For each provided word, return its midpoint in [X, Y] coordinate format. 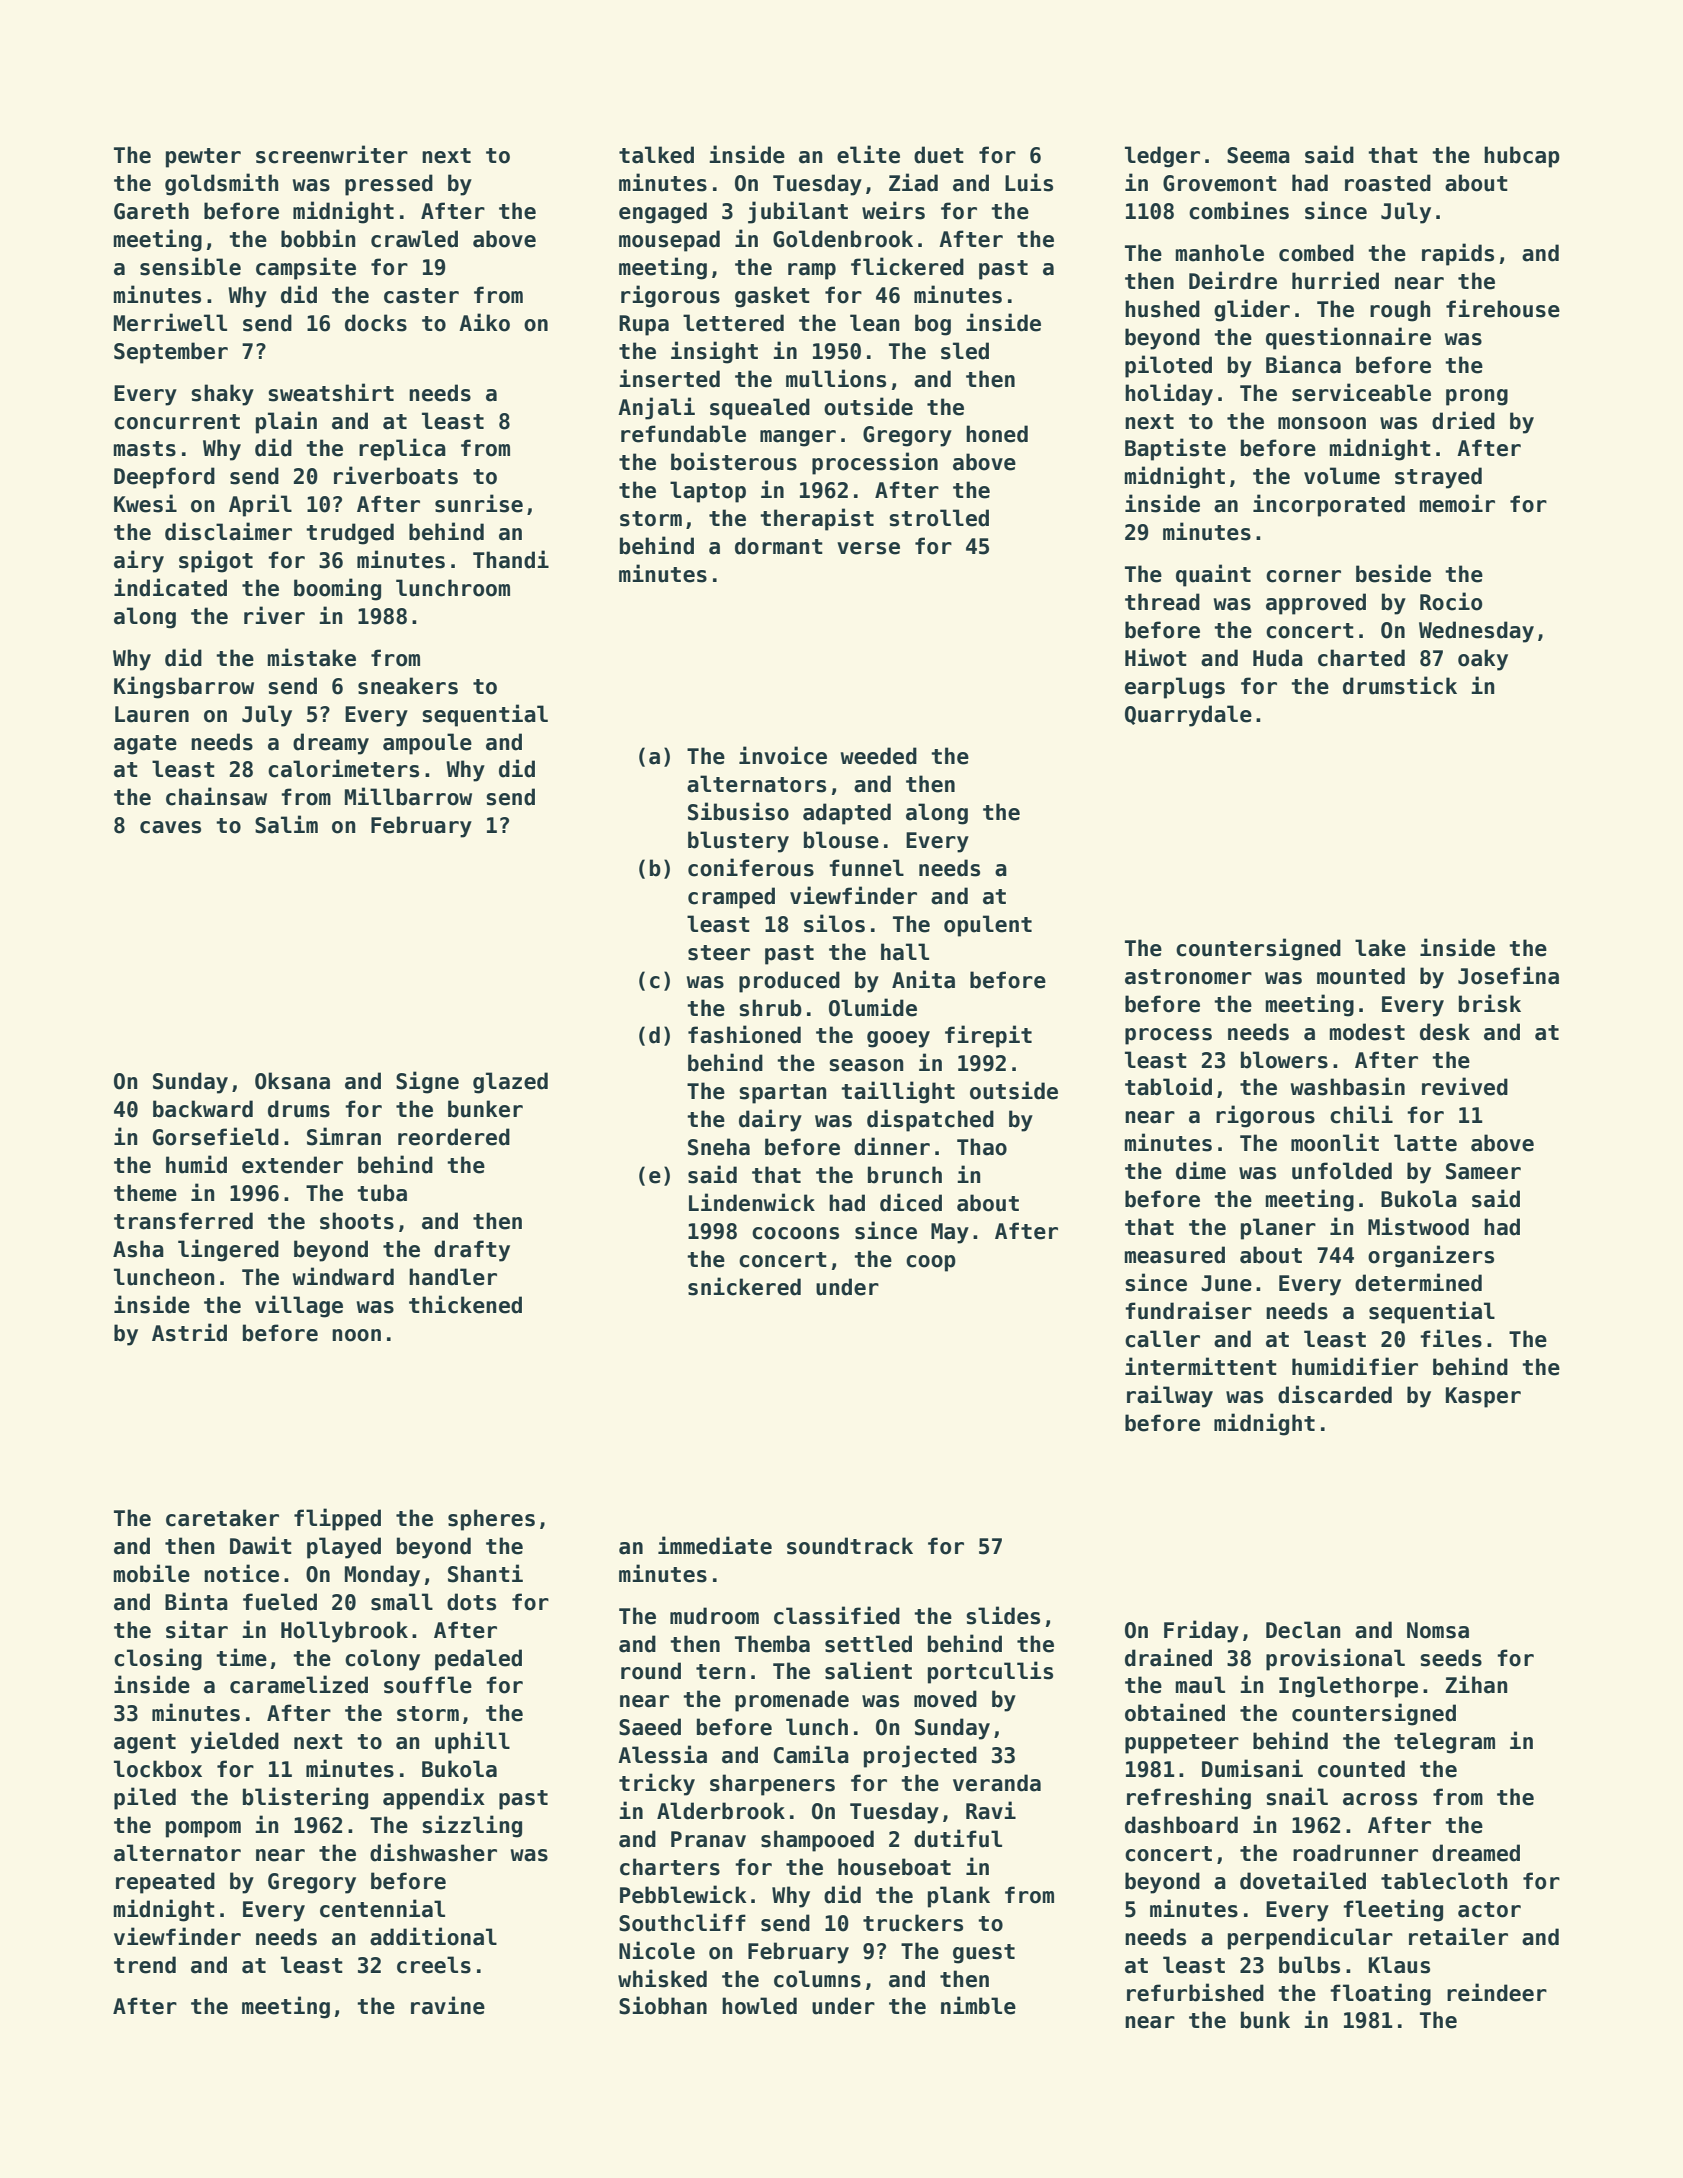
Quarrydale [1188, 716]
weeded [879, 756]
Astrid [189, 1332]
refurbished [1195, 1992]
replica [402, 449]
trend [145, 1965]
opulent [988, 926]
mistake [312, 657]
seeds [1451, 1658]
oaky [1483, 660]
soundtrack [850, 1546]
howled [759, 2006]
